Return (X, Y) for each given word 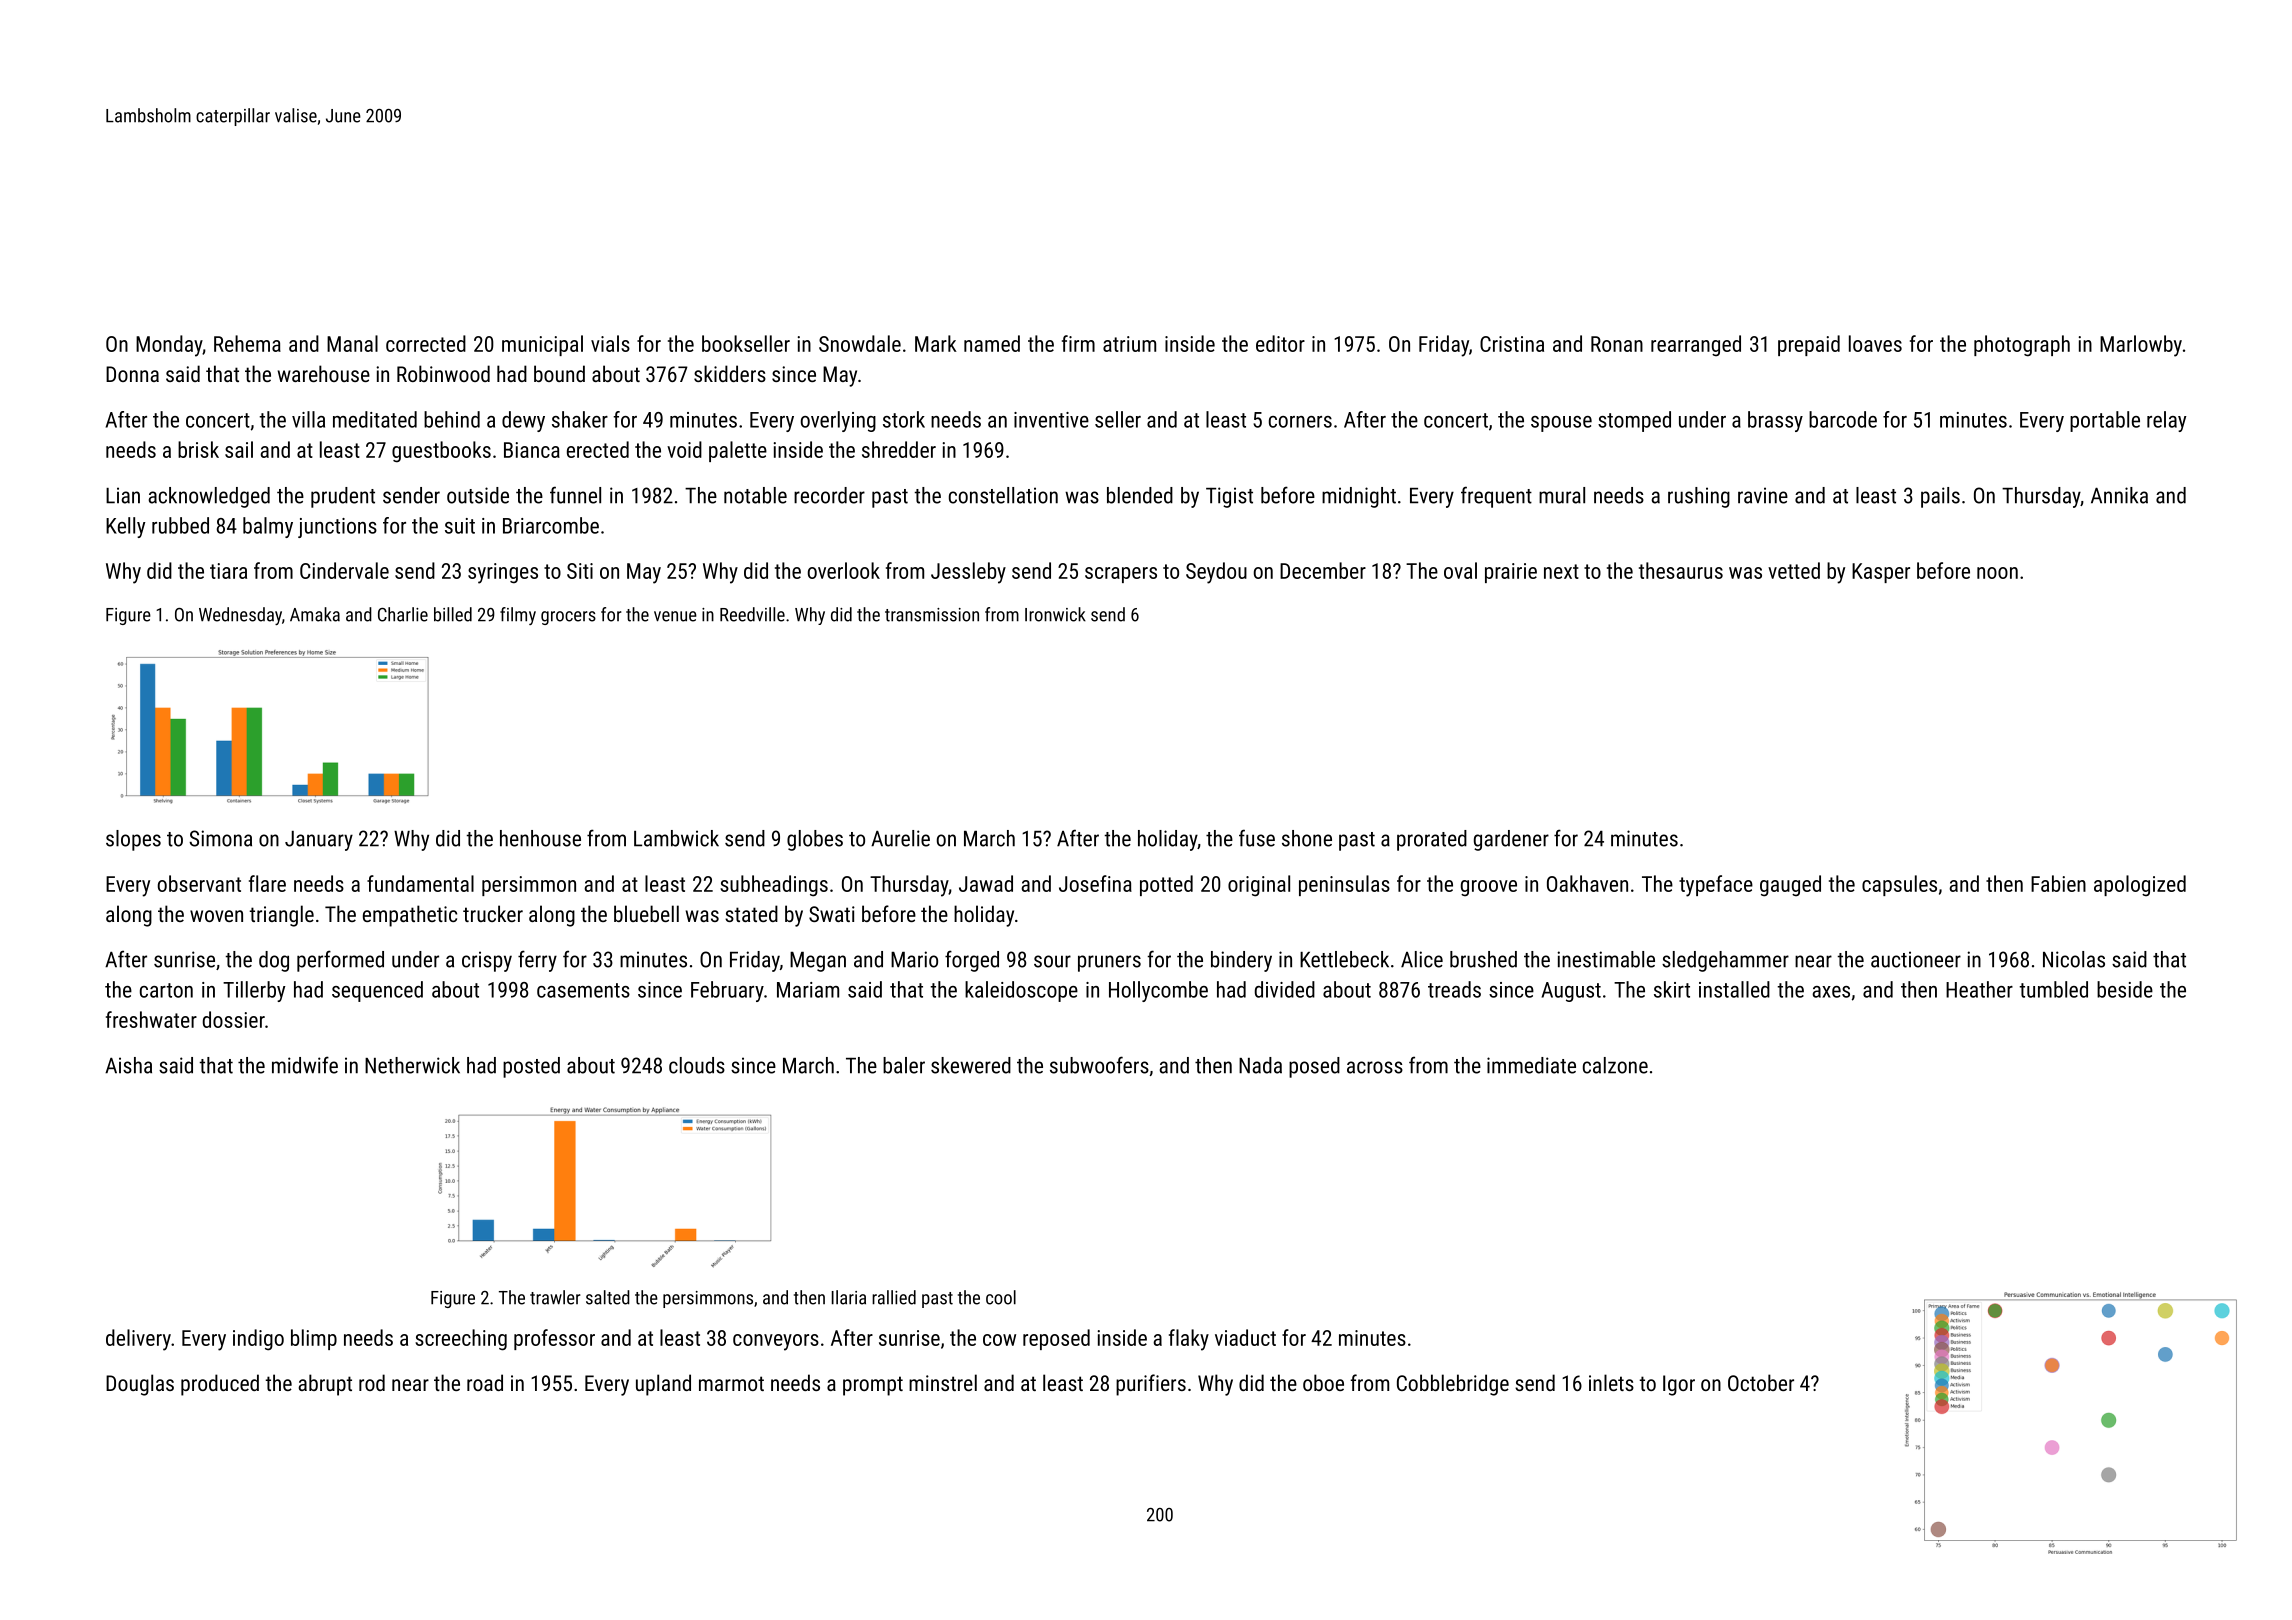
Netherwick (412, 1065)
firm (1078, 343)
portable (2105, 421)
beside (2125, 989)
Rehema (247, 343)
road (485, 1382)
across (1375, 1067)
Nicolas (2074, 959)
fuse (1257, 838)
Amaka (315, 614)
